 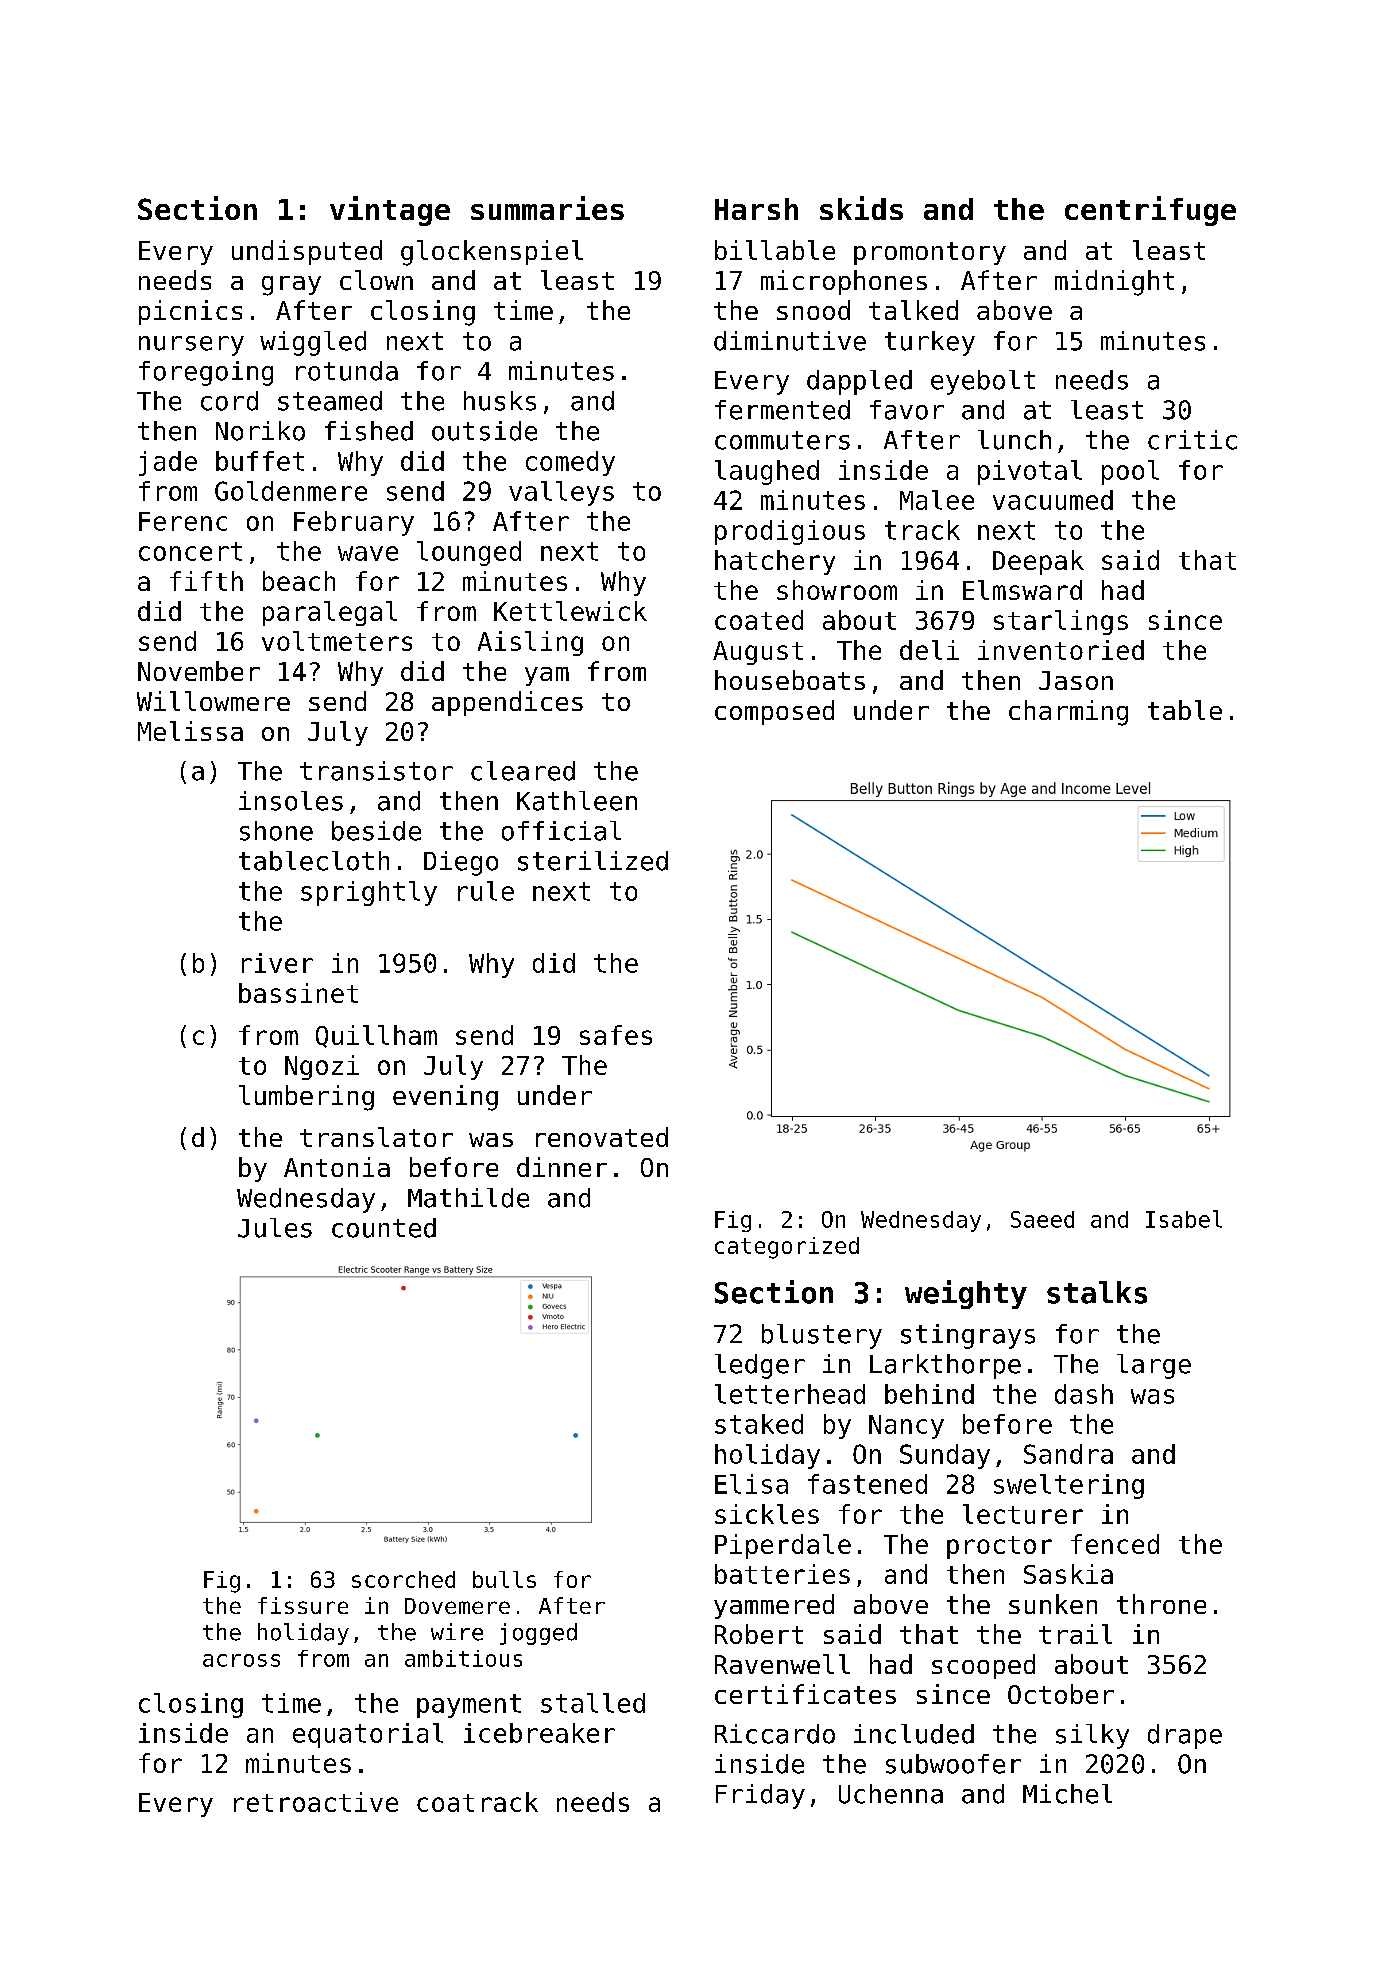 I want to click on Jason, so click(x=1076, y=680).
